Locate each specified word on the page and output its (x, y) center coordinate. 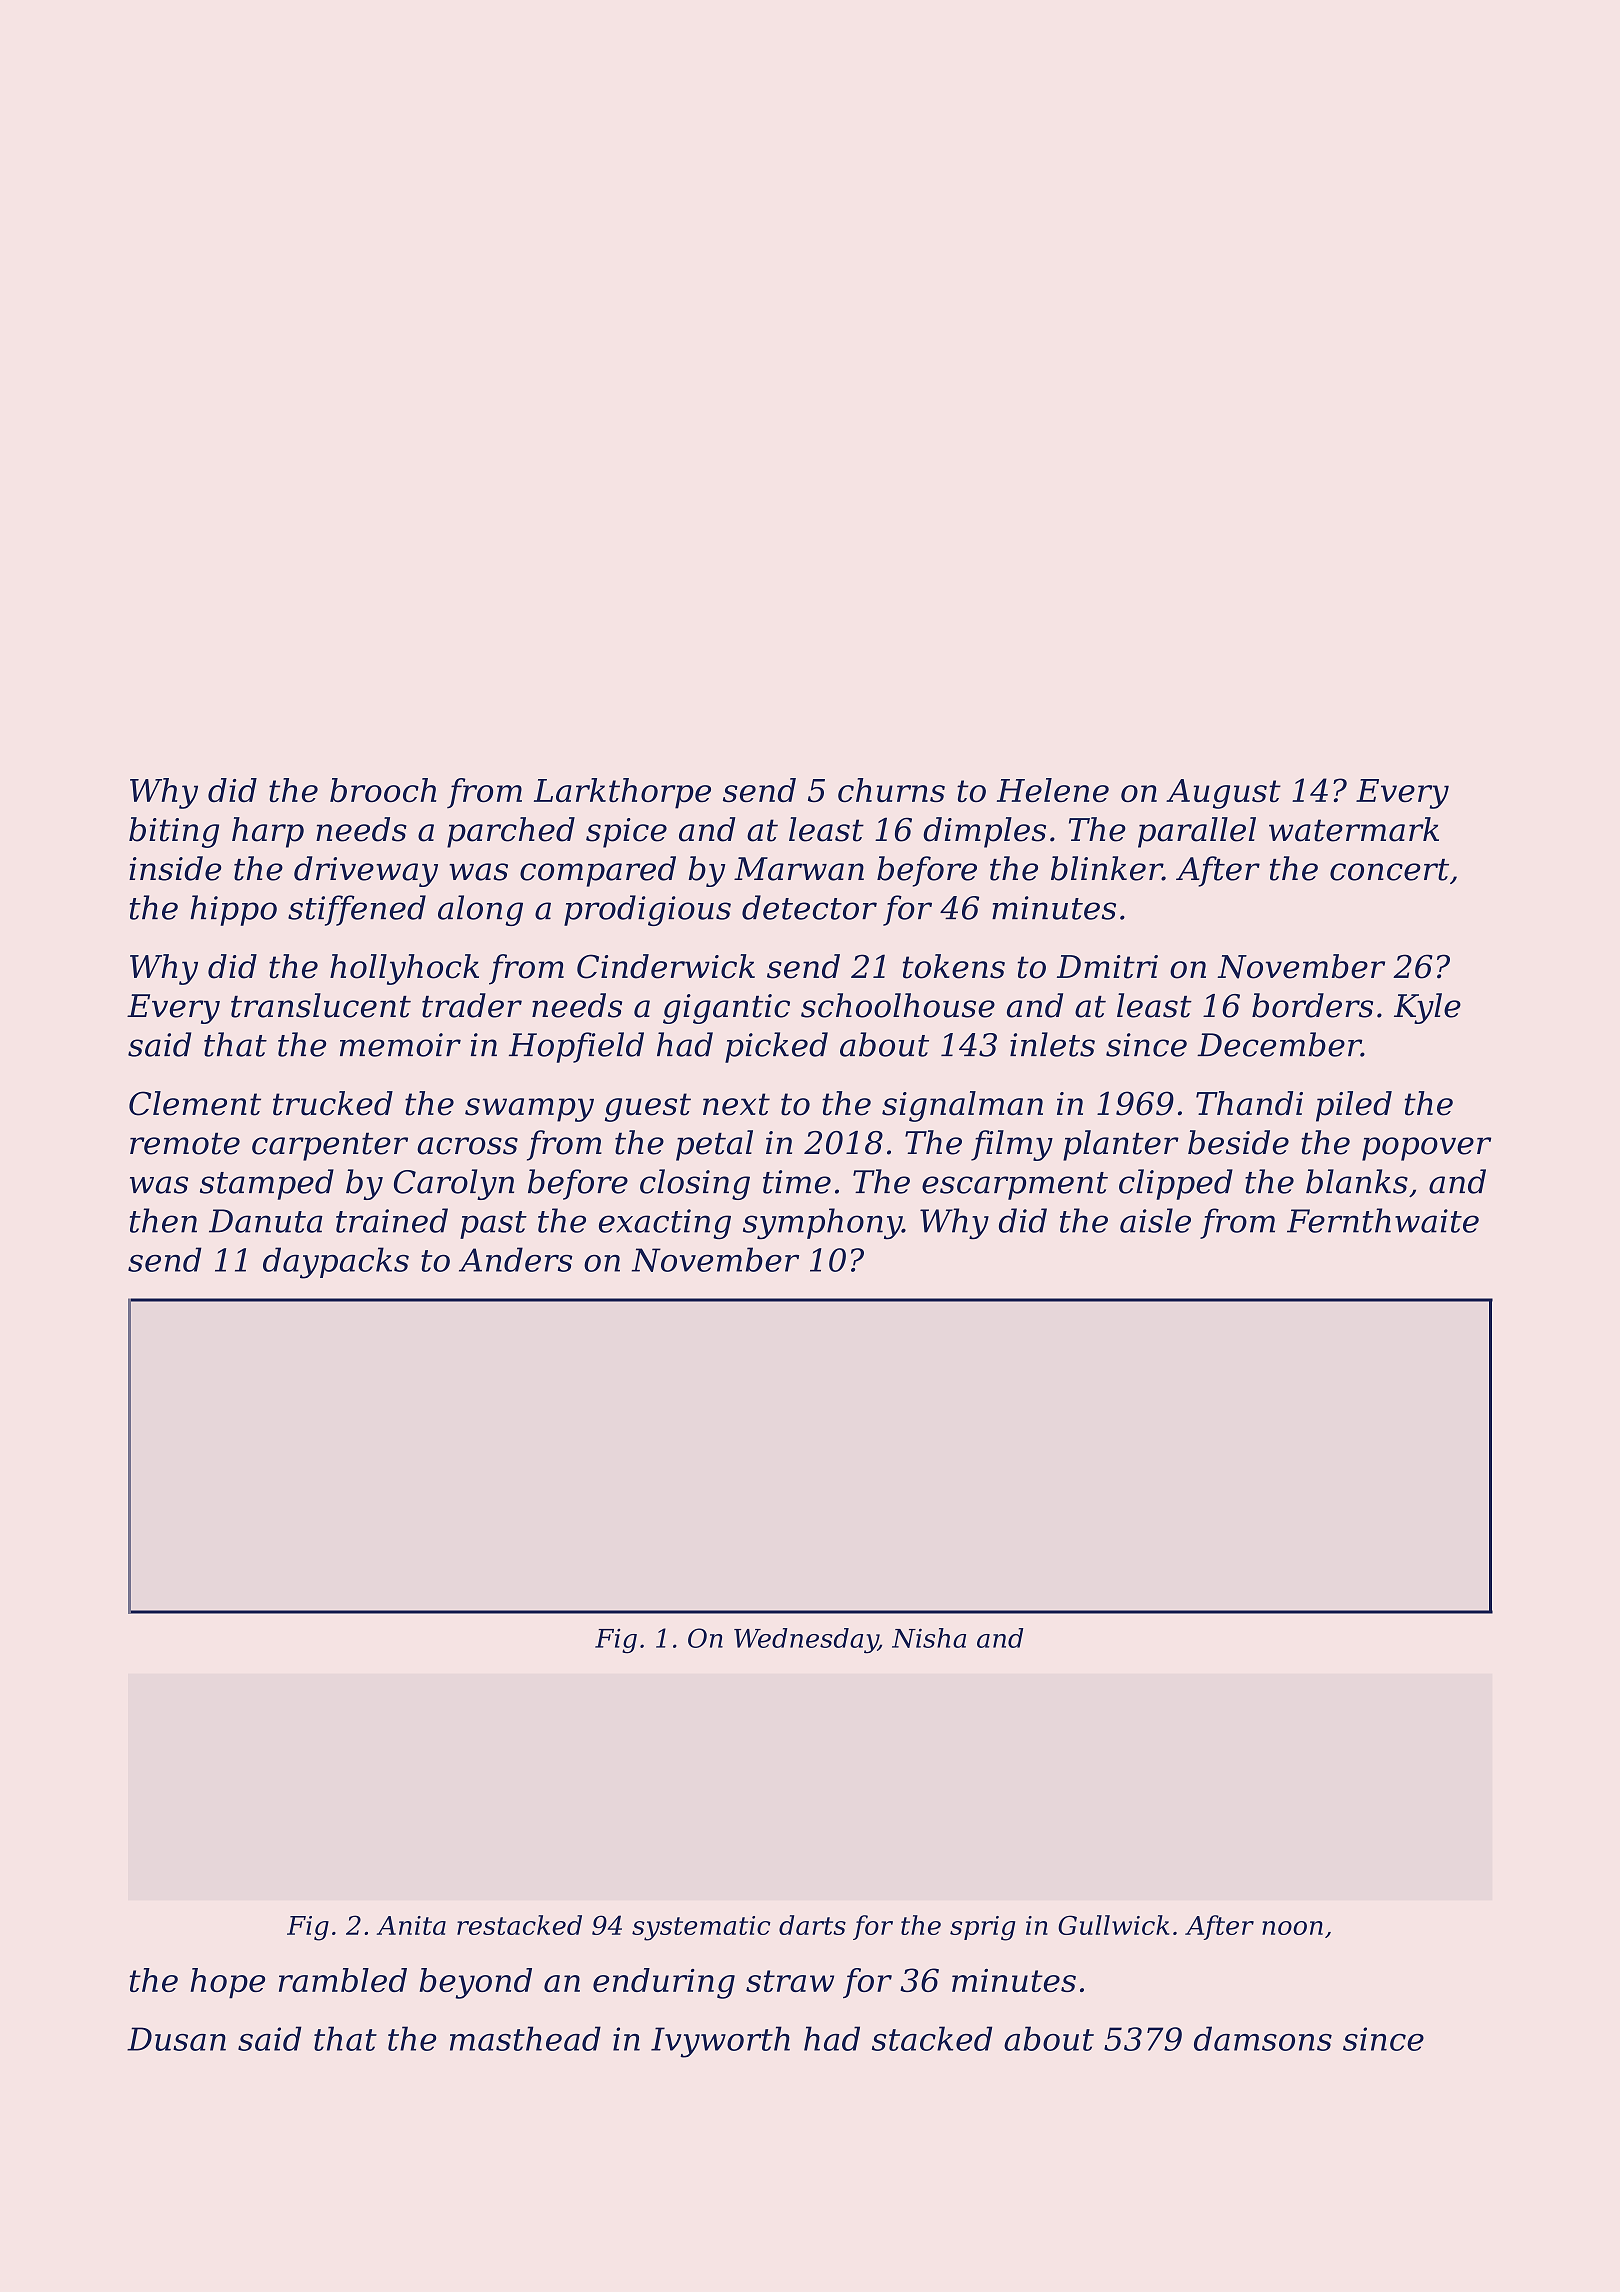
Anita (411, 1925)
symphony (822, 1224)
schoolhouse (898, 1005)
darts (812, 1925)
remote (185, 1143)
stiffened (357, 910)
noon (1292, 1928)
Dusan (176, 2039)
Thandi (1249, 1103)
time (797, 1182)
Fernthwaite (1383, 1220)
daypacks (336, 1263)
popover (1426, 1149)
